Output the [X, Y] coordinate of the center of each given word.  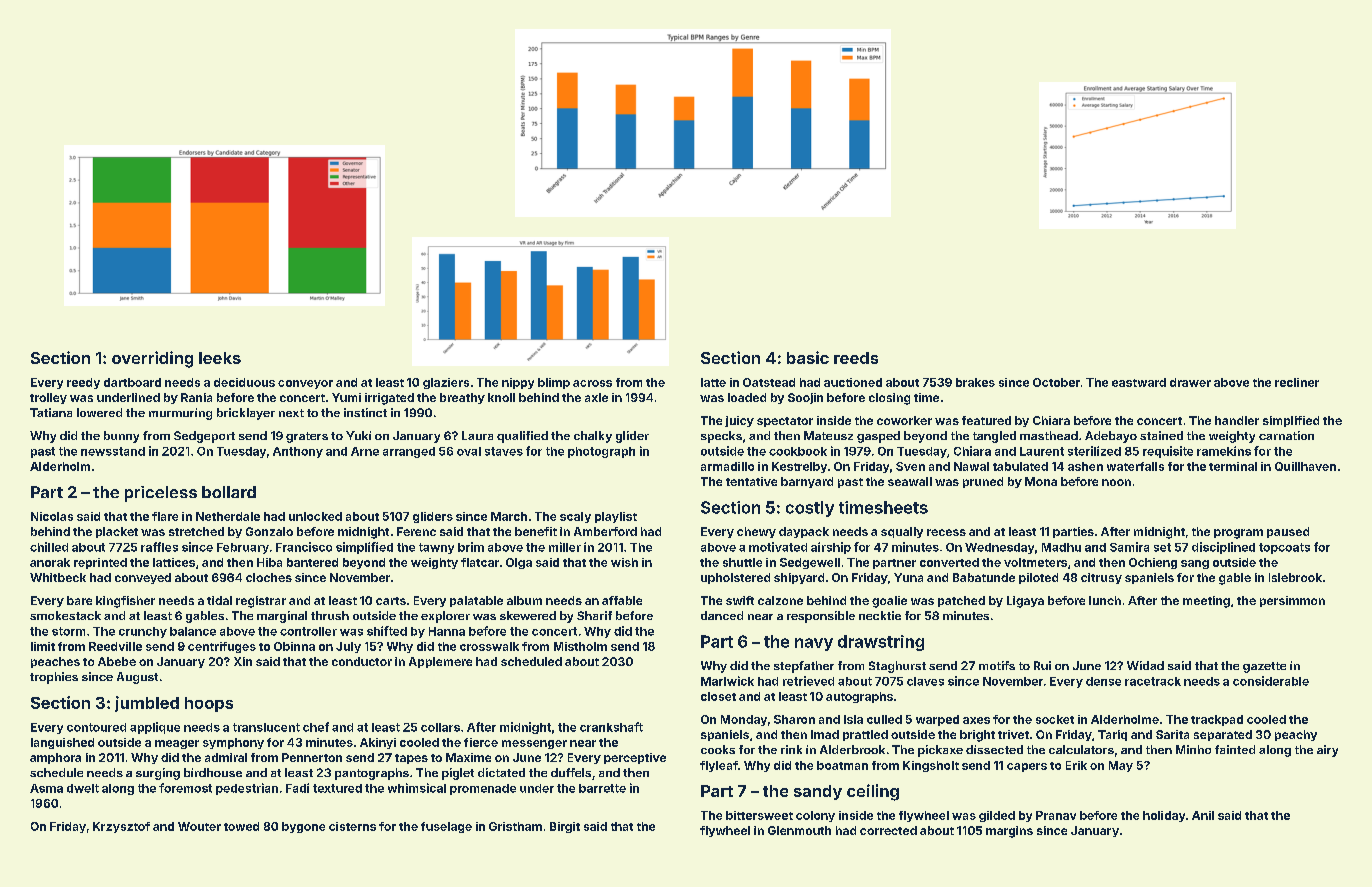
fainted [1235, 749]
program [1238, 534]
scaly [575, 517]
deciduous [244, 382]
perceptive [635, 758]
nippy [518, 383]
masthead [1049, 435]
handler [1237, 420]
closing [889, 399]
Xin [243, 661]
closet [718, 696]
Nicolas [52, 516]
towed [241, 826]
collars [440, 727]
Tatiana [51, 412]
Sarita [1172, 734]
